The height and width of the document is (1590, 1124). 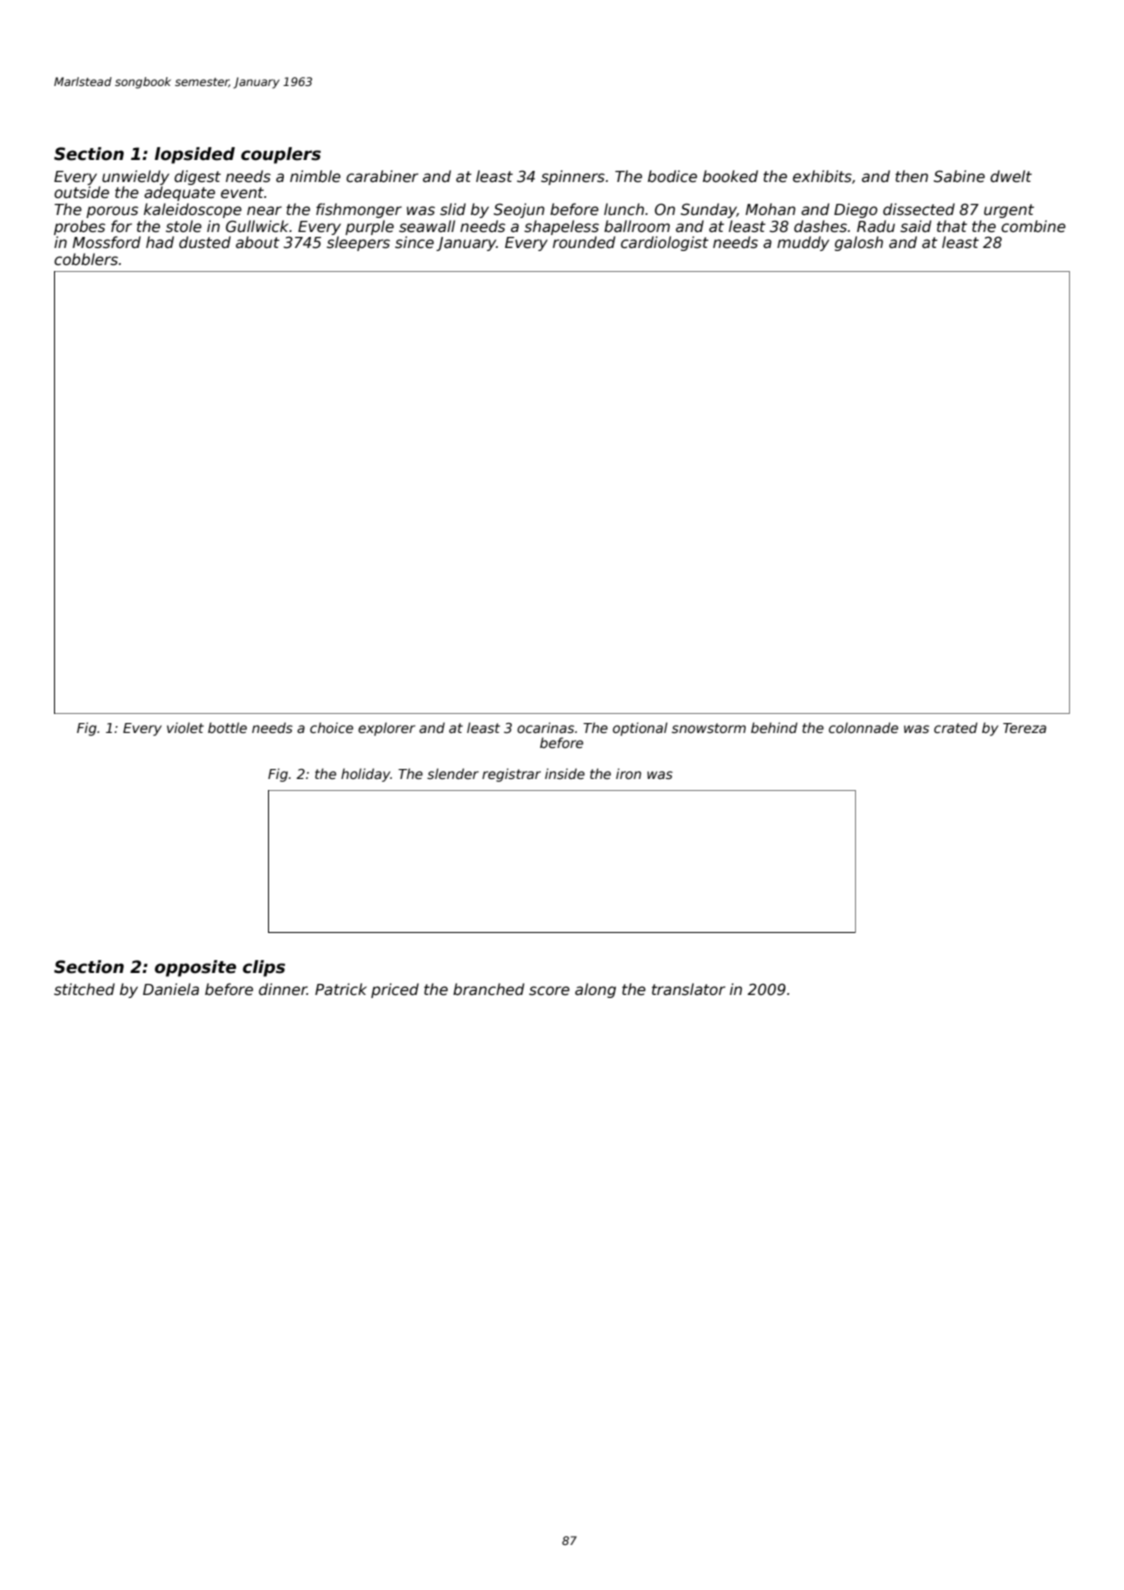 I want to click on bottle, so click(x=227, y=727).
